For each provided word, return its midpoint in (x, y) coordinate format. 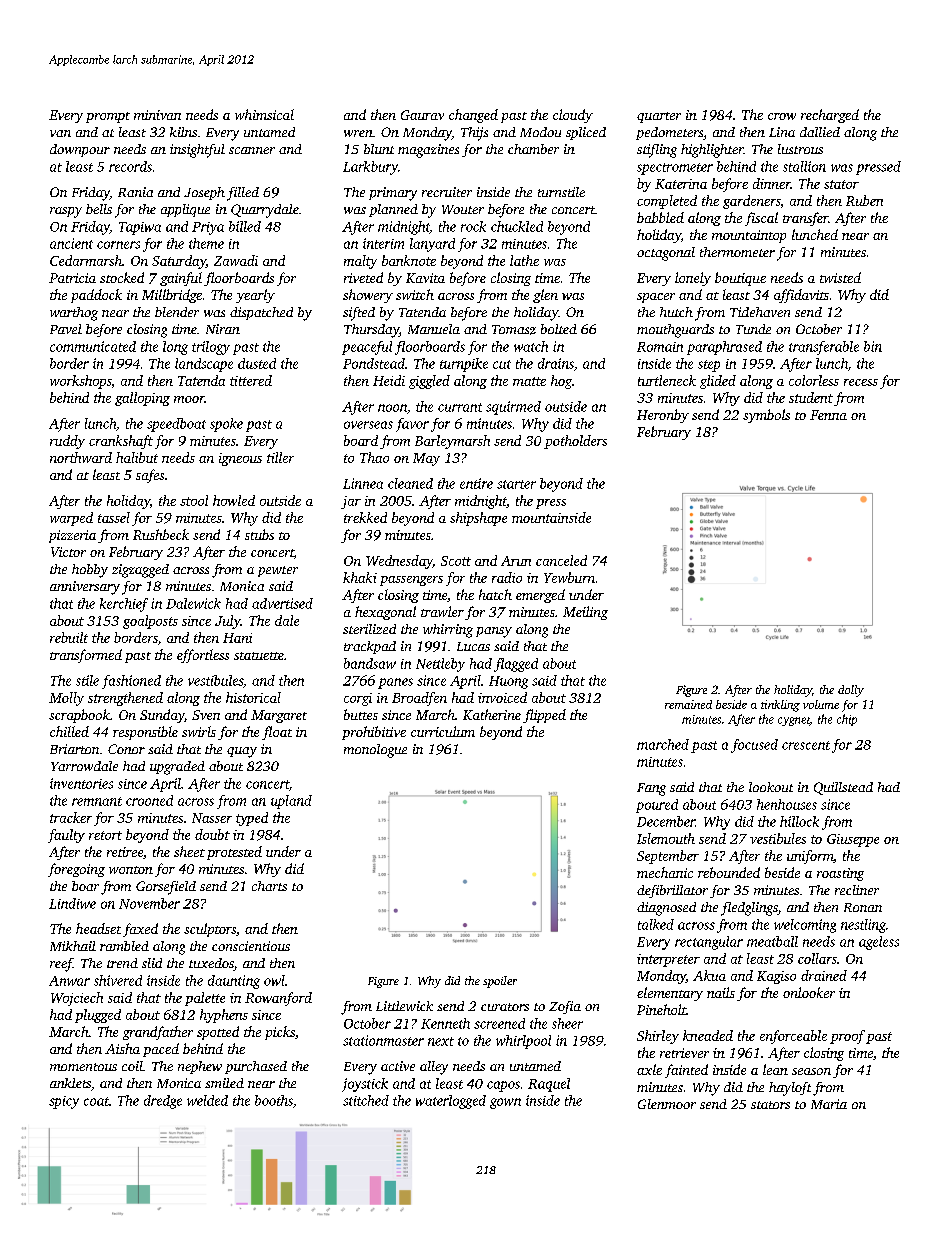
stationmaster (383, 1040)
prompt (108, 117)
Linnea (363, 483)
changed (473, 116)
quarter (659, 117)
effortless (203, 656)
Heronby (663, 416)
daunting (234, 982)
